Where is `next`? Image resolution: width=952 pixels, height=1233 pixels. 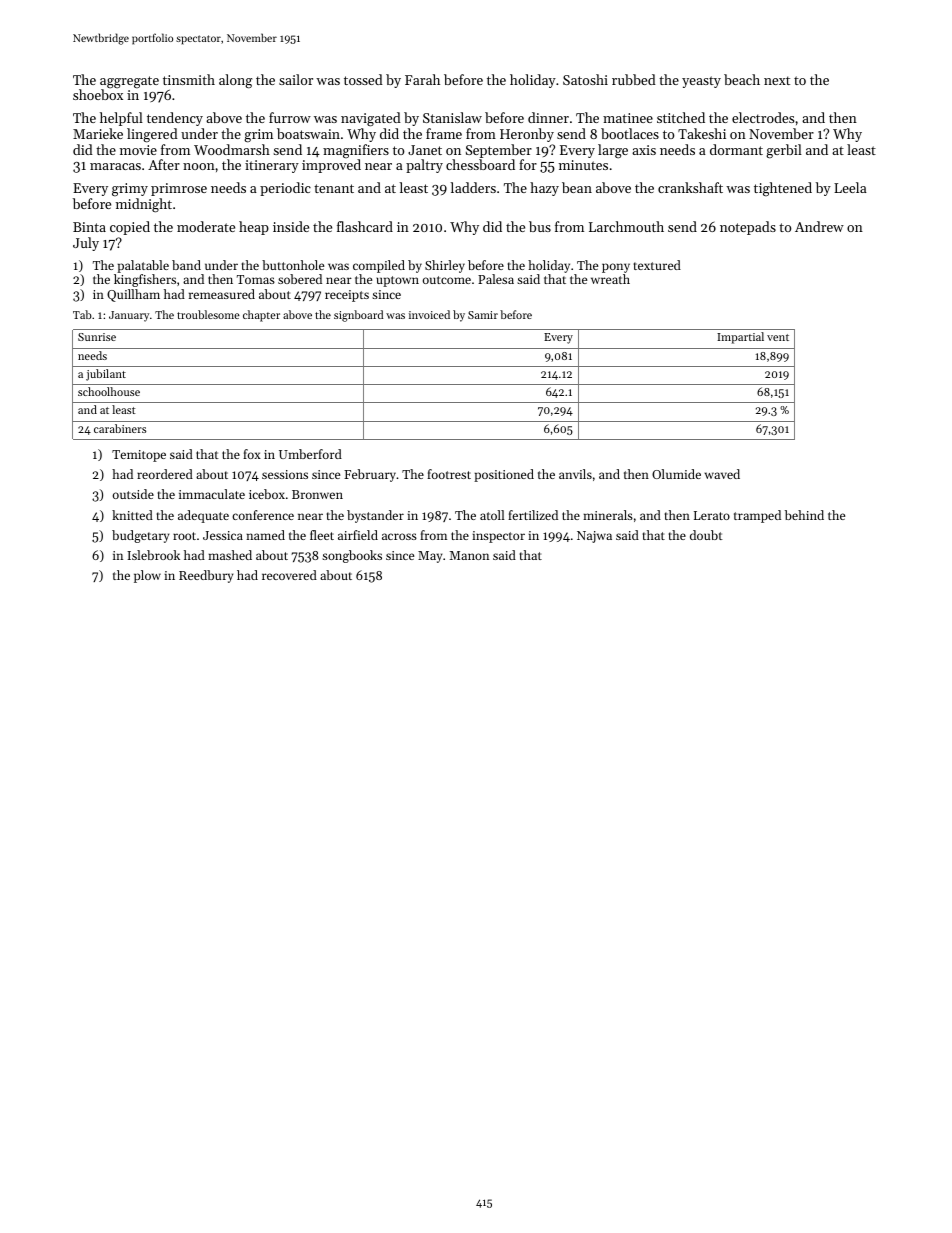
next is located at coordinates (777, 80).
